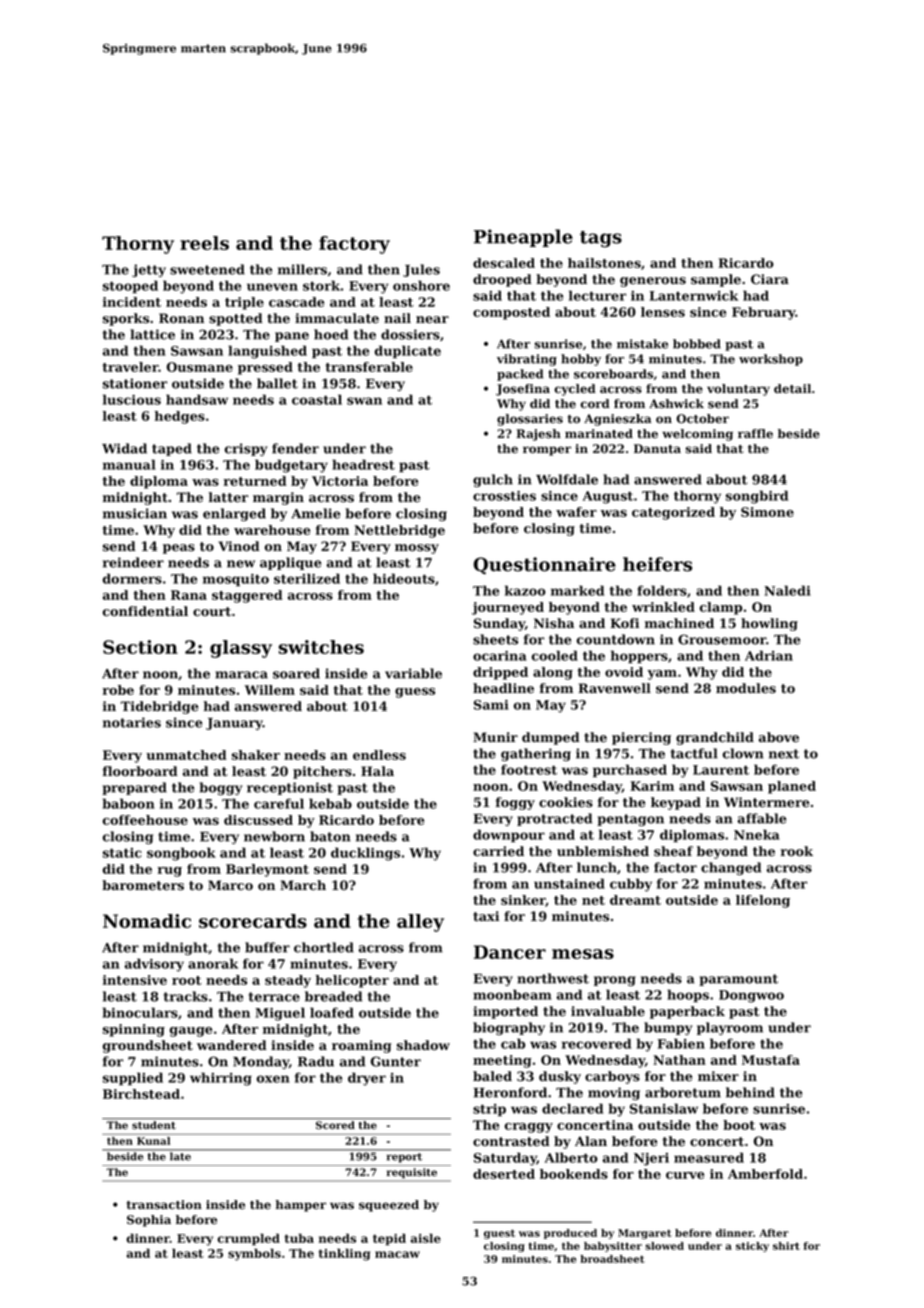 The height and width of the page is (1308, 924). I want to click on voluntary, so click(738, 390).
